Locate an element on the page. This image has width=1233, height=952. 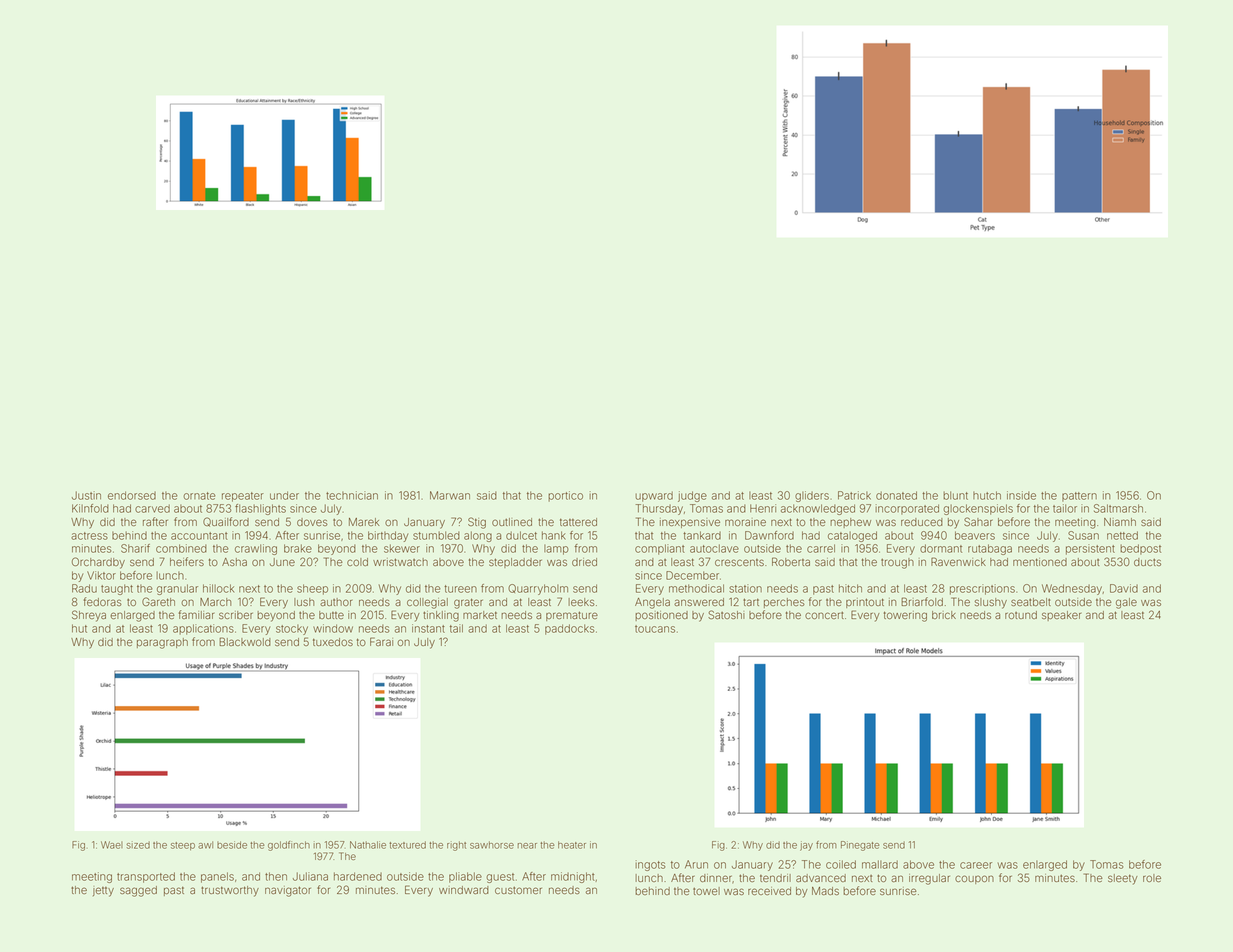
instant is located at coordinates (428, 628).
